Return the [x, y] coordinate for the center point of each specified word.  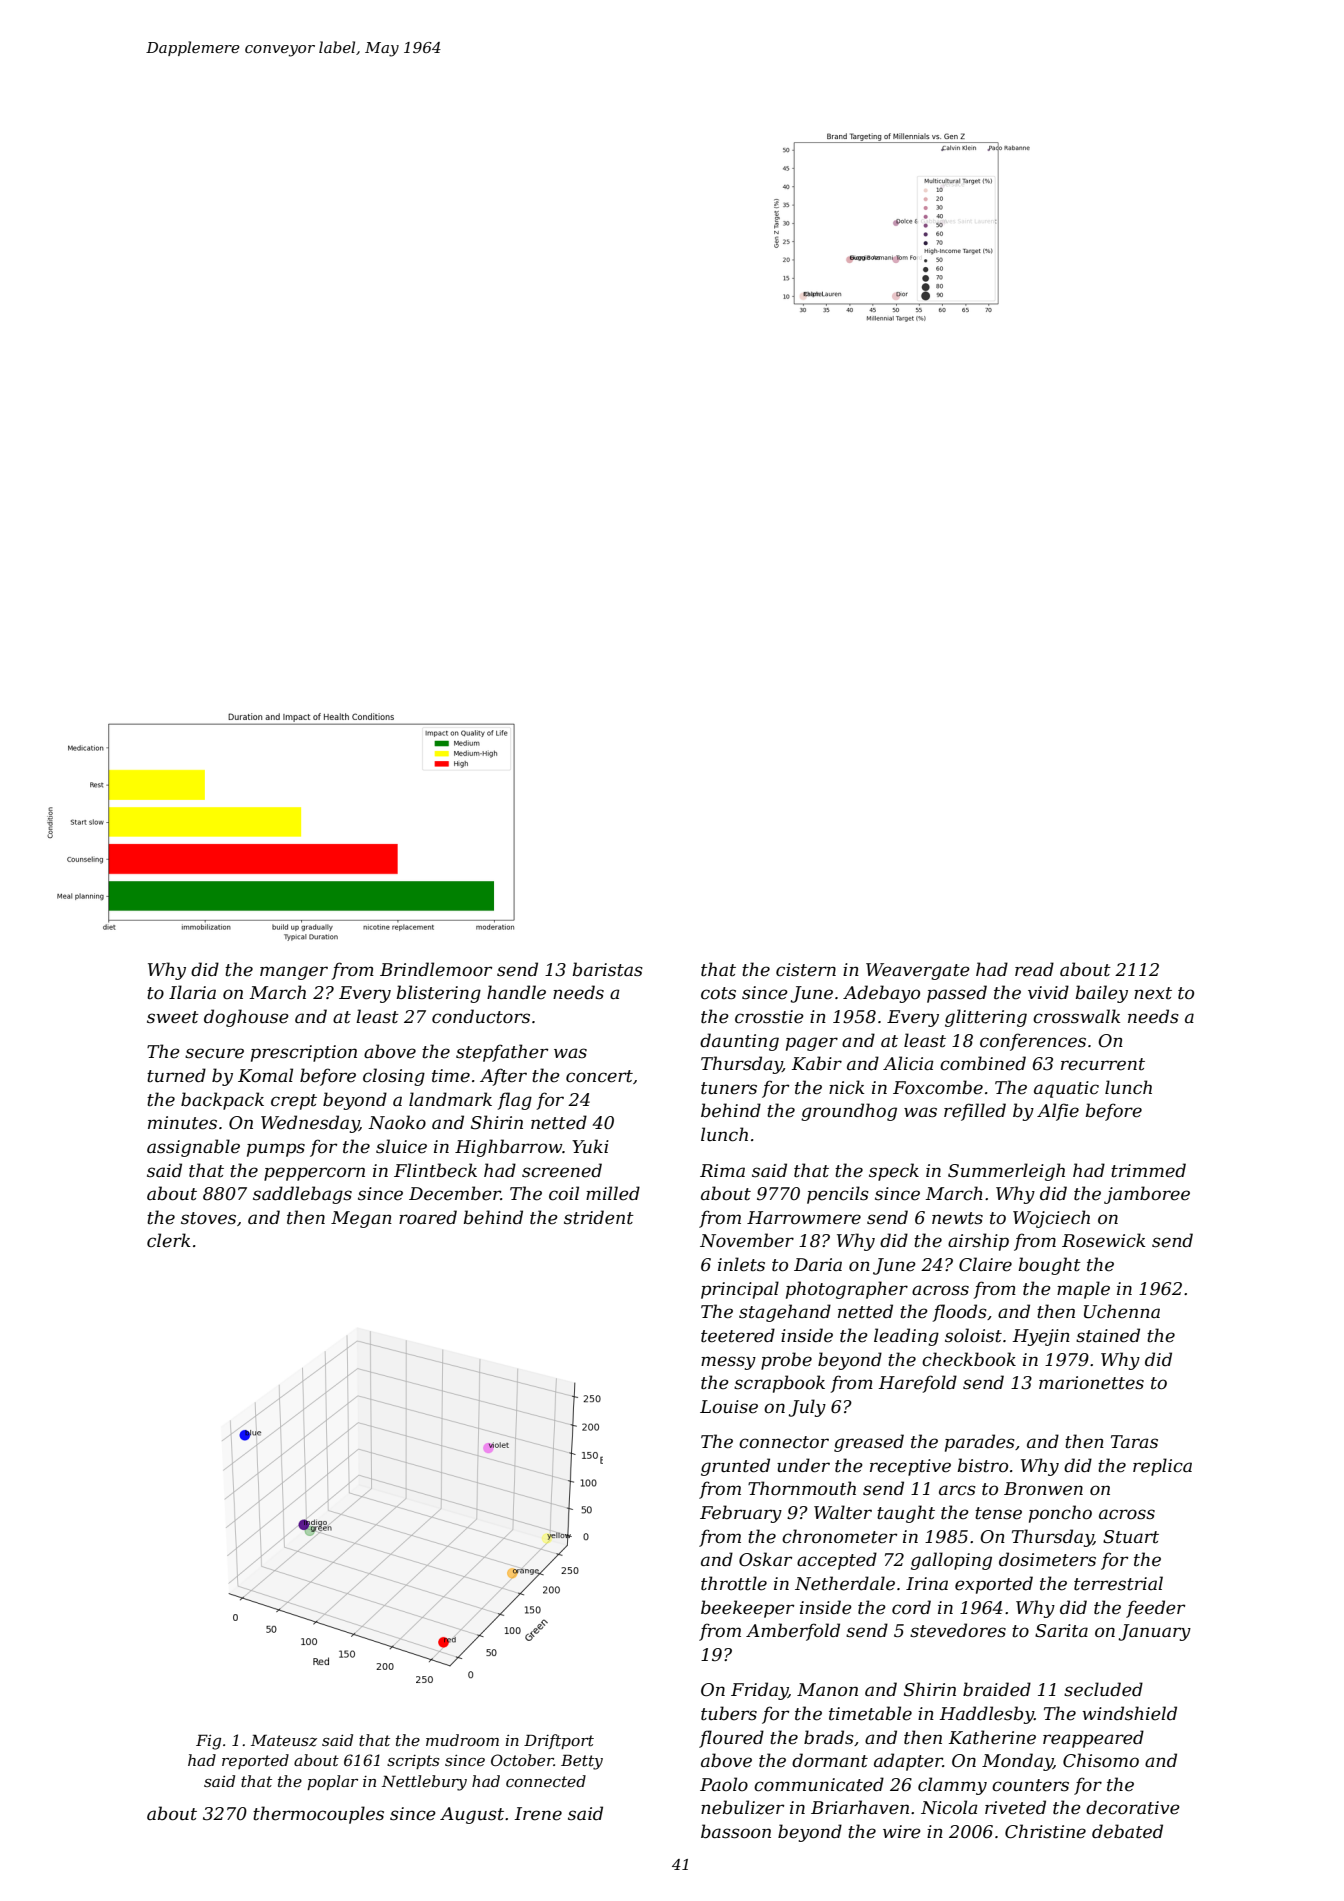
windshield [1129, 1713]
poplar [332, 1782]
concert [599, 1076]
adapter [908, 1762]
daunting [739, 1042]
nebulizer [742, 1807]
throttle [734, 1583]
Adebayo [881, 994]
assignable [193, 1148]
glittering [986, 1018]
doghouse [246, 1018]
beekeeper [747, 1609]
